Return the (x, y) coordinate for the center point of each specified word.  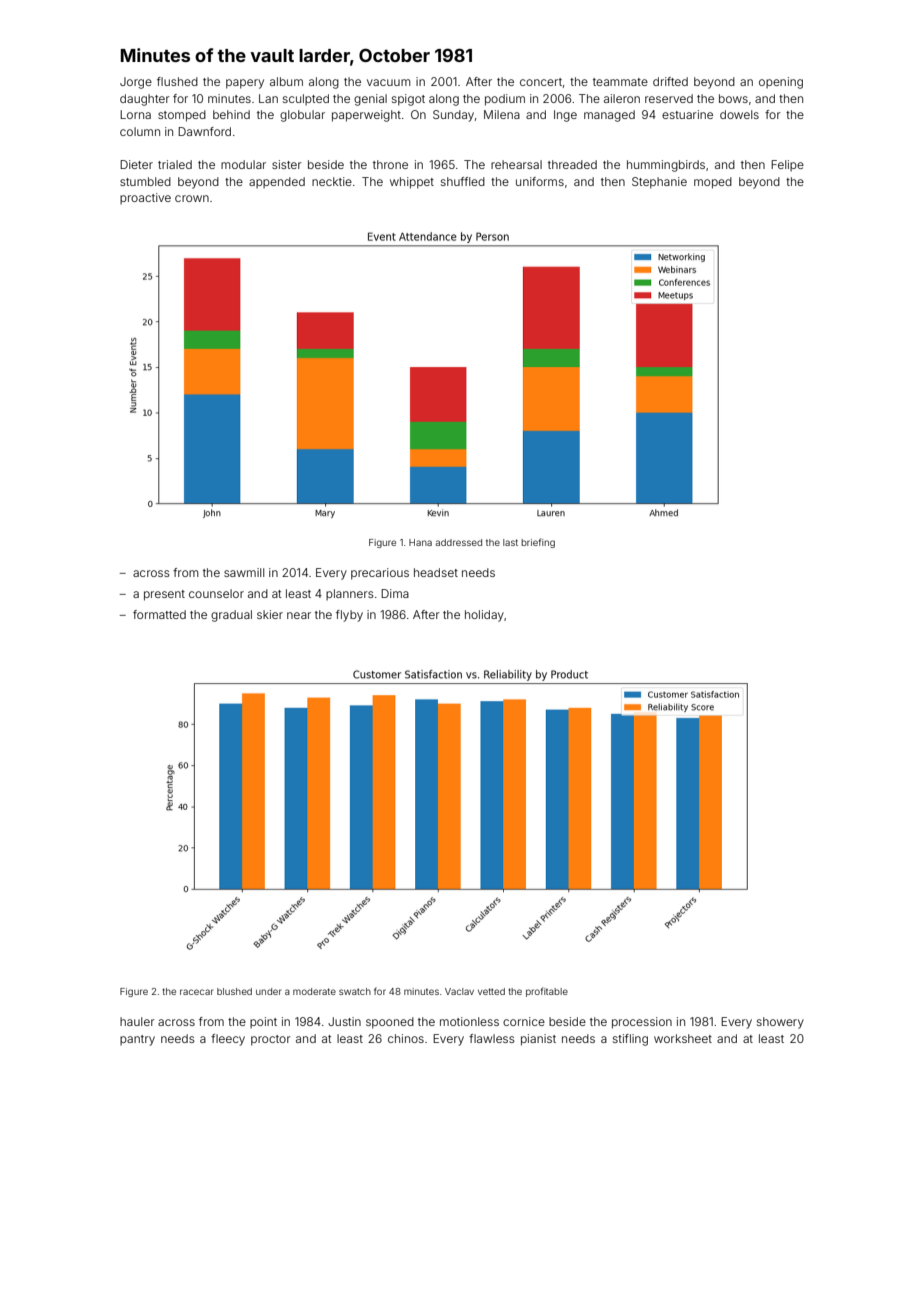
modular (243, 164)
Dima (395, 593)
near (299, 615)
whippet (412, 183)
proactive (145, 198)
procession (642, 1023)
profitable (547, 992)
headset (436, 572)
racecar (196, 992)
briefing (538, 543)
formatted (159, 614)
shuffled (463, 181)
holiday (484, 616)
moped (713, 183)
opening (781, 83)
